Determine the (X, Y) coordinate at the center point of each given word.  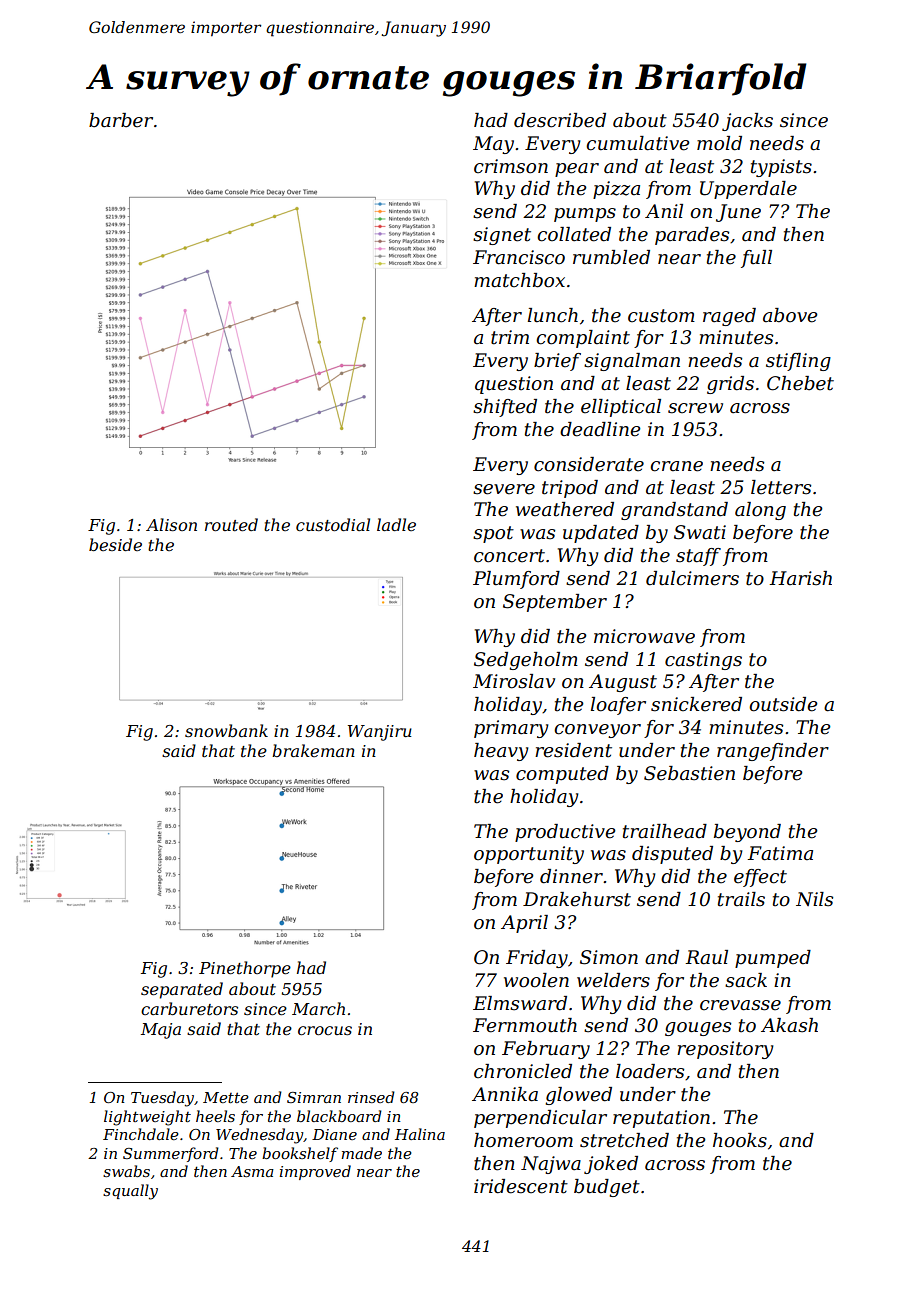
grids (730, 385)
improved (315, 1172)
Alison (171, 524)
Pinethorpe (245, 969)
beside (115, 544)
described (560, 120)
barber (121, 120)
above (790, 315)
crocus (325, 1030)
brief (557, 362)
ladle (396, 524)
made (361, 1153)
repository (725, 1050)
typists (781, 168)
